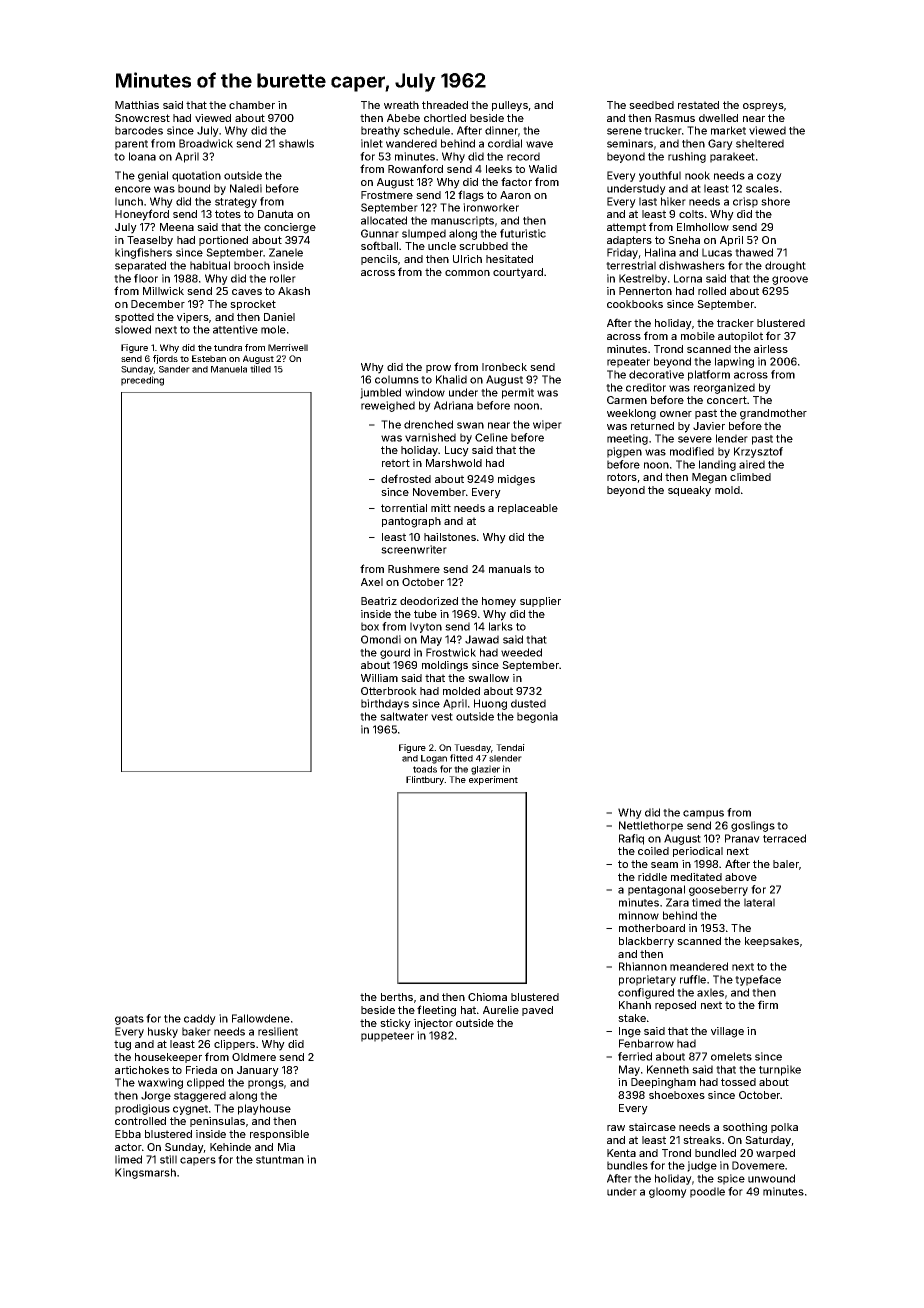 This screenshot has height=1308, width=924. Describe the element at coordinates (735, 323) in the screenshot. I see `tracker` at that location.
